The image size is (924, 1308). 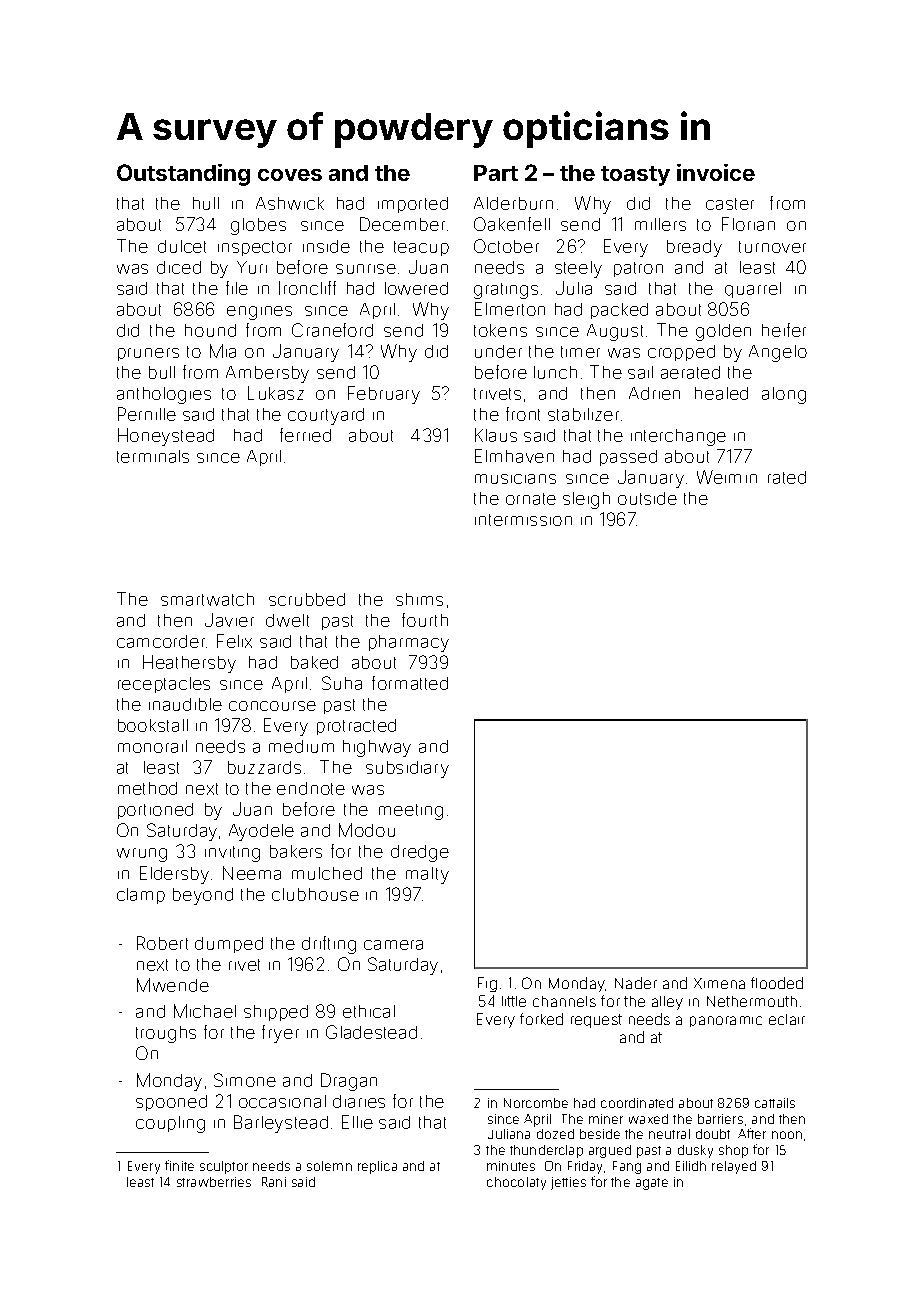 I want to click on Weimin, so click(x=727, y=477).
